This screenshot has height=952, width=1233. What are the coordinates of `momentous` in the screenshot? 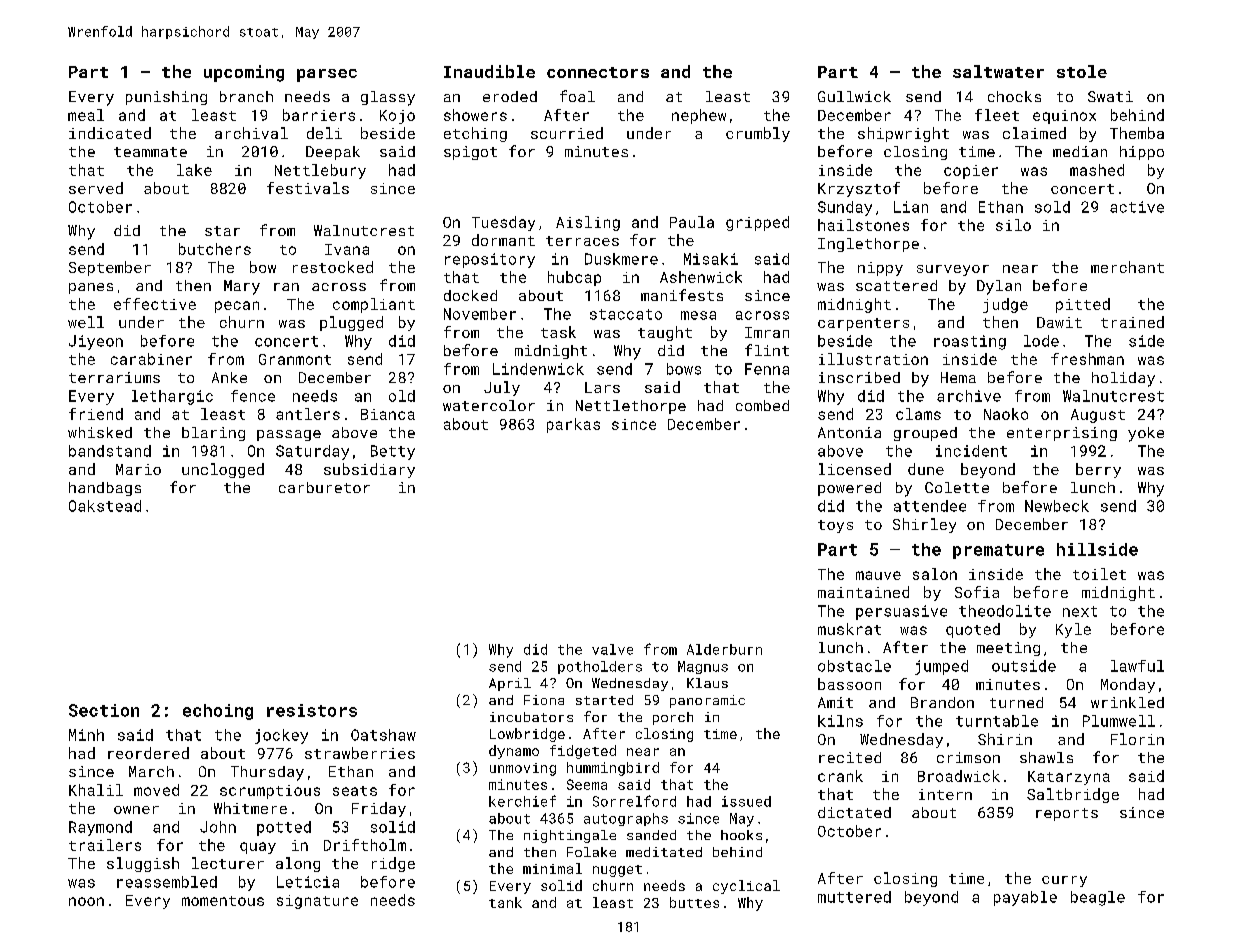 It's located at (223, 901).
